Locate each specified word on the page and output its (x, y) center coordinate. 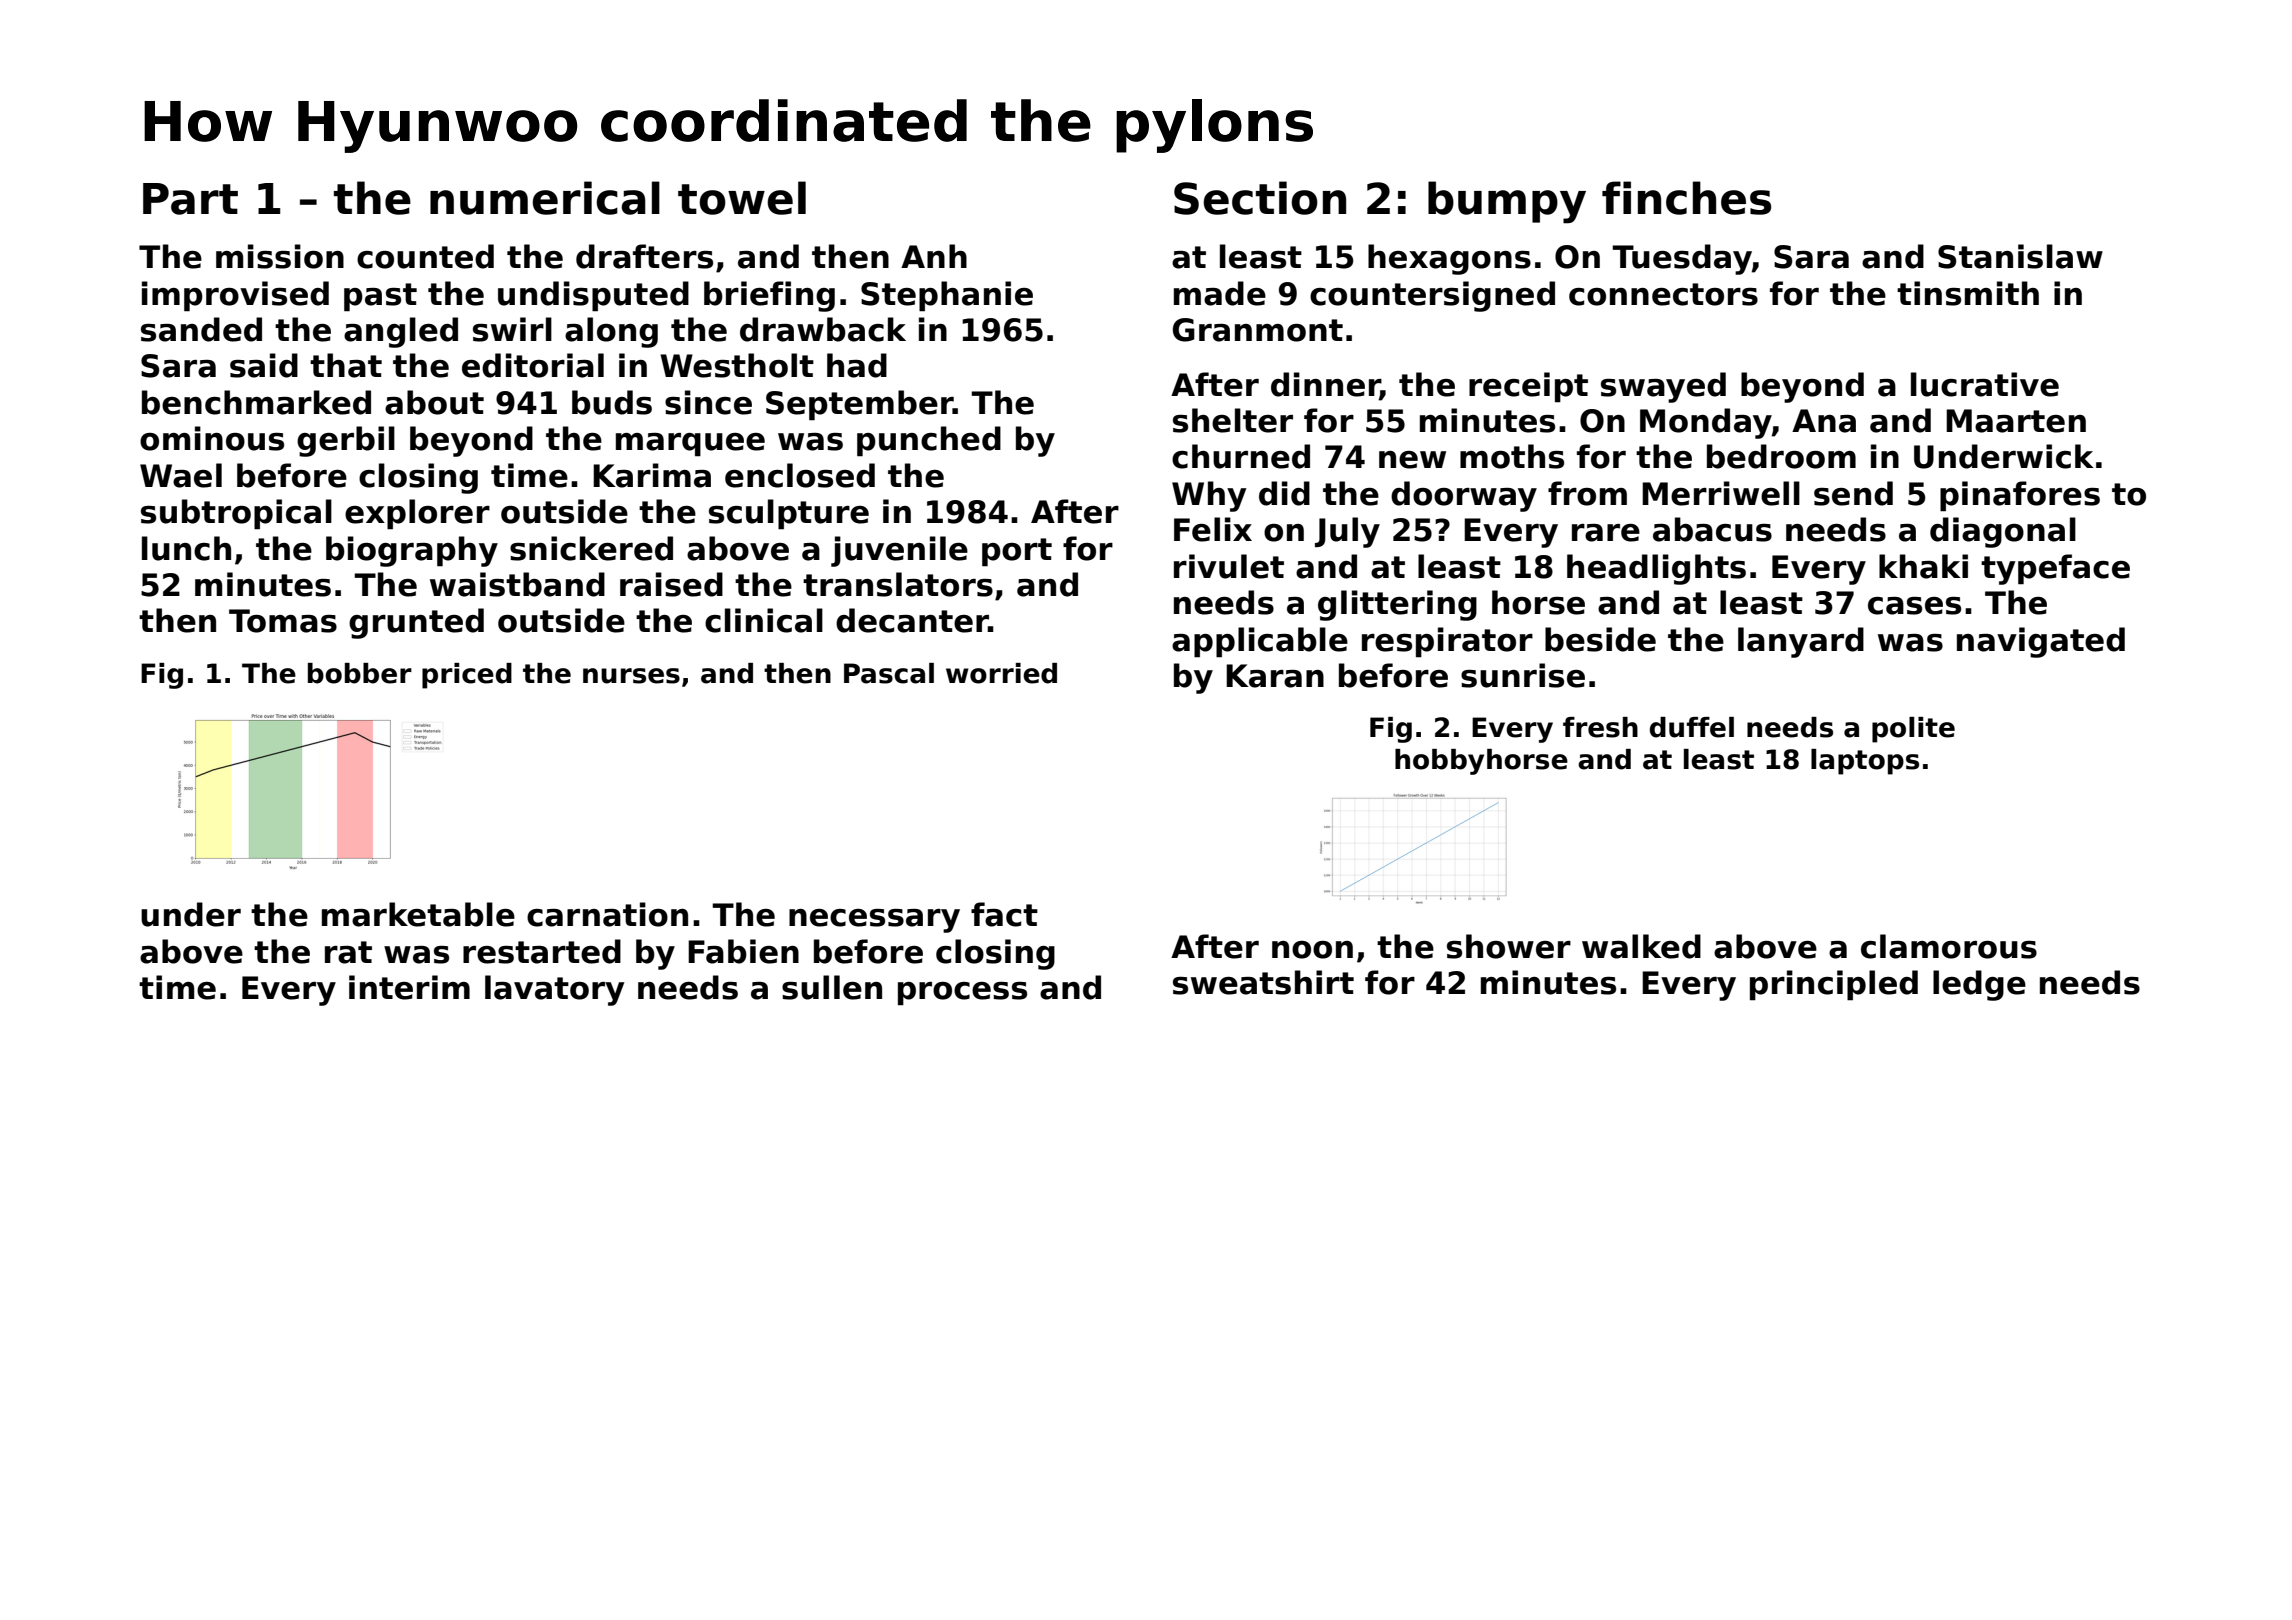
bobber (360, 673)
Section (1260, 198)
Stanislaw (2020, 256)
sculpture (789, 514)
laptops (1865, 762)
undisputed (593, 296)
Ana (1824, 421)
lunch (186, 548)
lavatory (555, 990)
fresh (1600, 727)
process (962, 994)
